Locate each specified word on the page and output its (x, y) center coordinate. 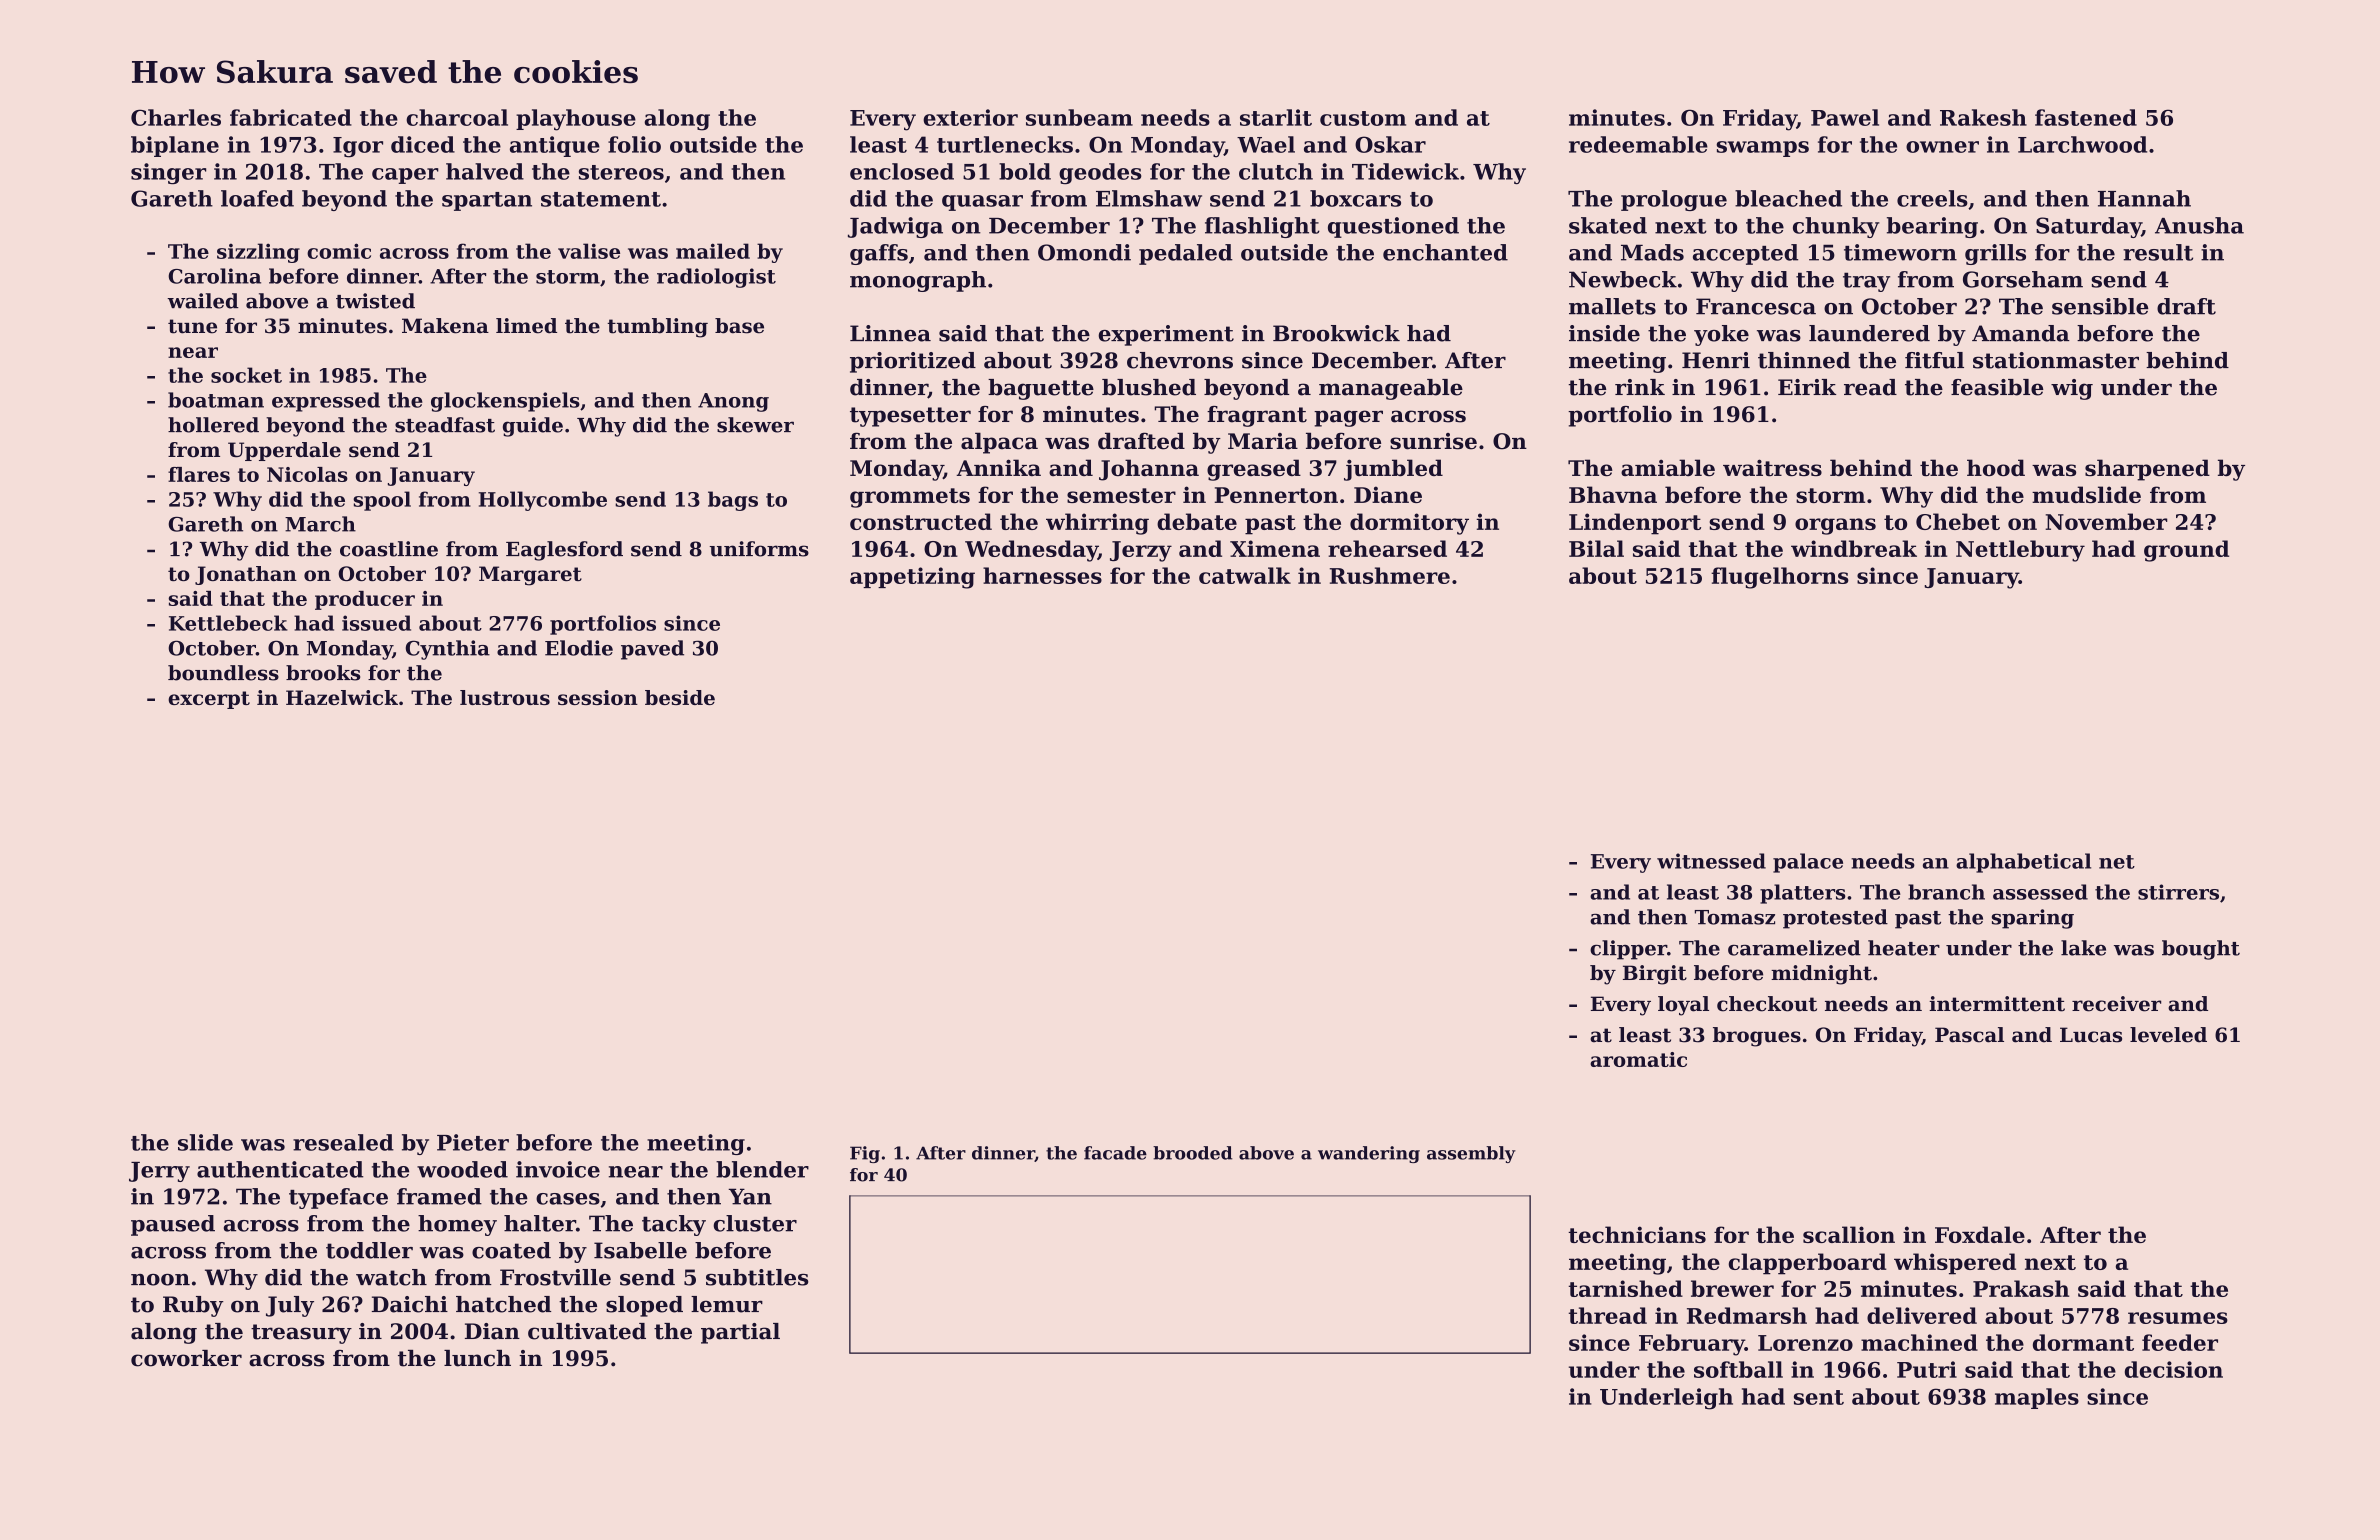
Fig (865, 1154)
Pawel (1845, 117)
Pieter (473, 1142)
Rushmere (1390, 575)
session (598, 697)
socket (246, 375)
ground (2186, 551)
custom (1363, 118)
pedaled (1186, 254)
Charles (176, 117)
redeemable (1638, 144)
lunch (477, 1358)
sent (1819, 1397)
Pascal (1969, 1035)
